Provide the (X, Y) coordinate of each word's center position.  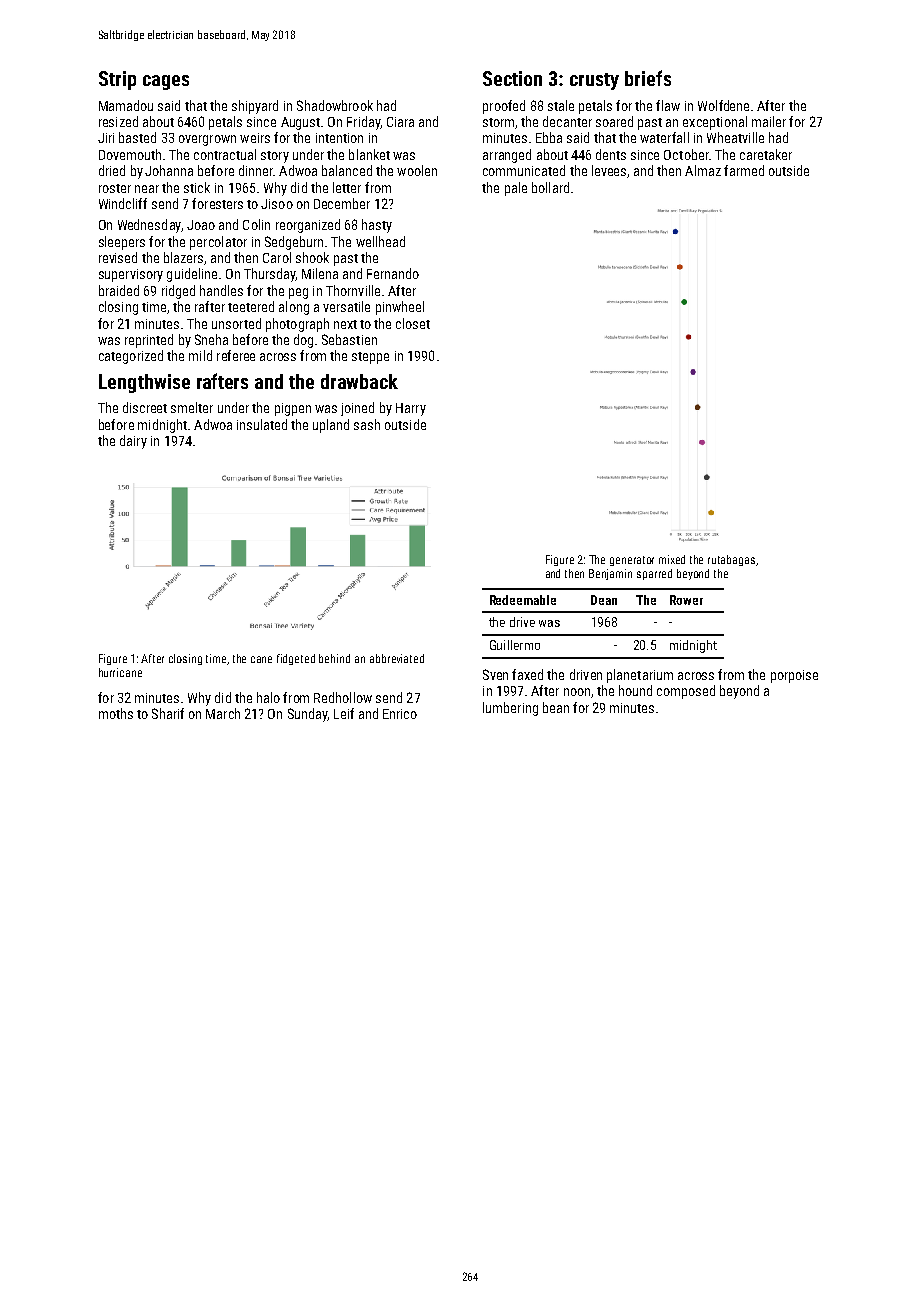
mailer (769, 121)
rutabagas (731, 560)
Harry (411, 409)
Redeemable (523, 600)
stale (561, 105)
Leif (344, 713)
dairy (133, 442)
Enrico (400, 714)
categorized (131, 357)
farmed (744, 170)
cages (166, 82)
